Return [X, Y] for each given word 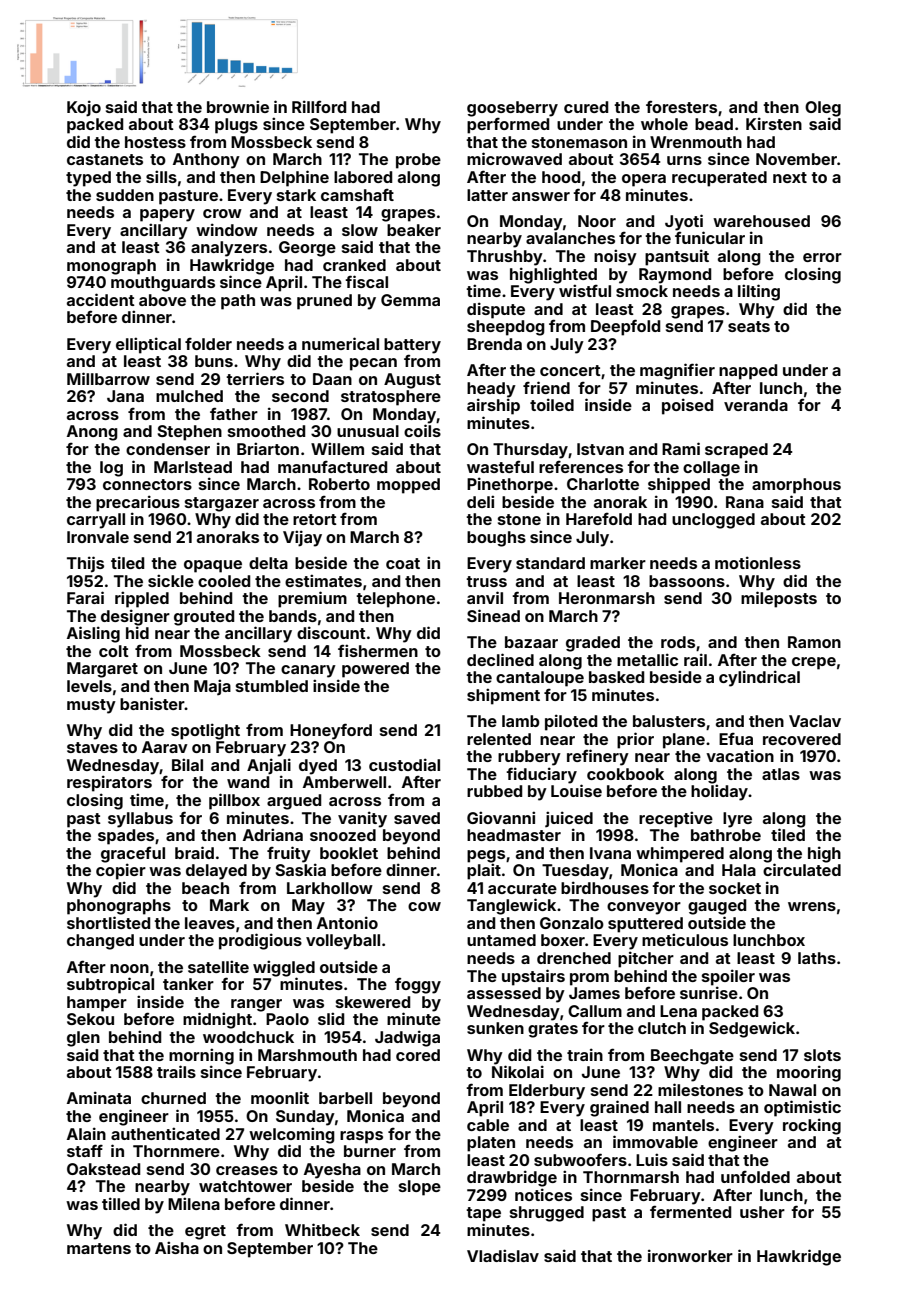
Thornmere [176, 1151]
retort [315, 519]
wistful [585, 290]
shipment [503, 696]
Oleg [823, 109]
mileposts [779, 599]
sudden [125, 195]
